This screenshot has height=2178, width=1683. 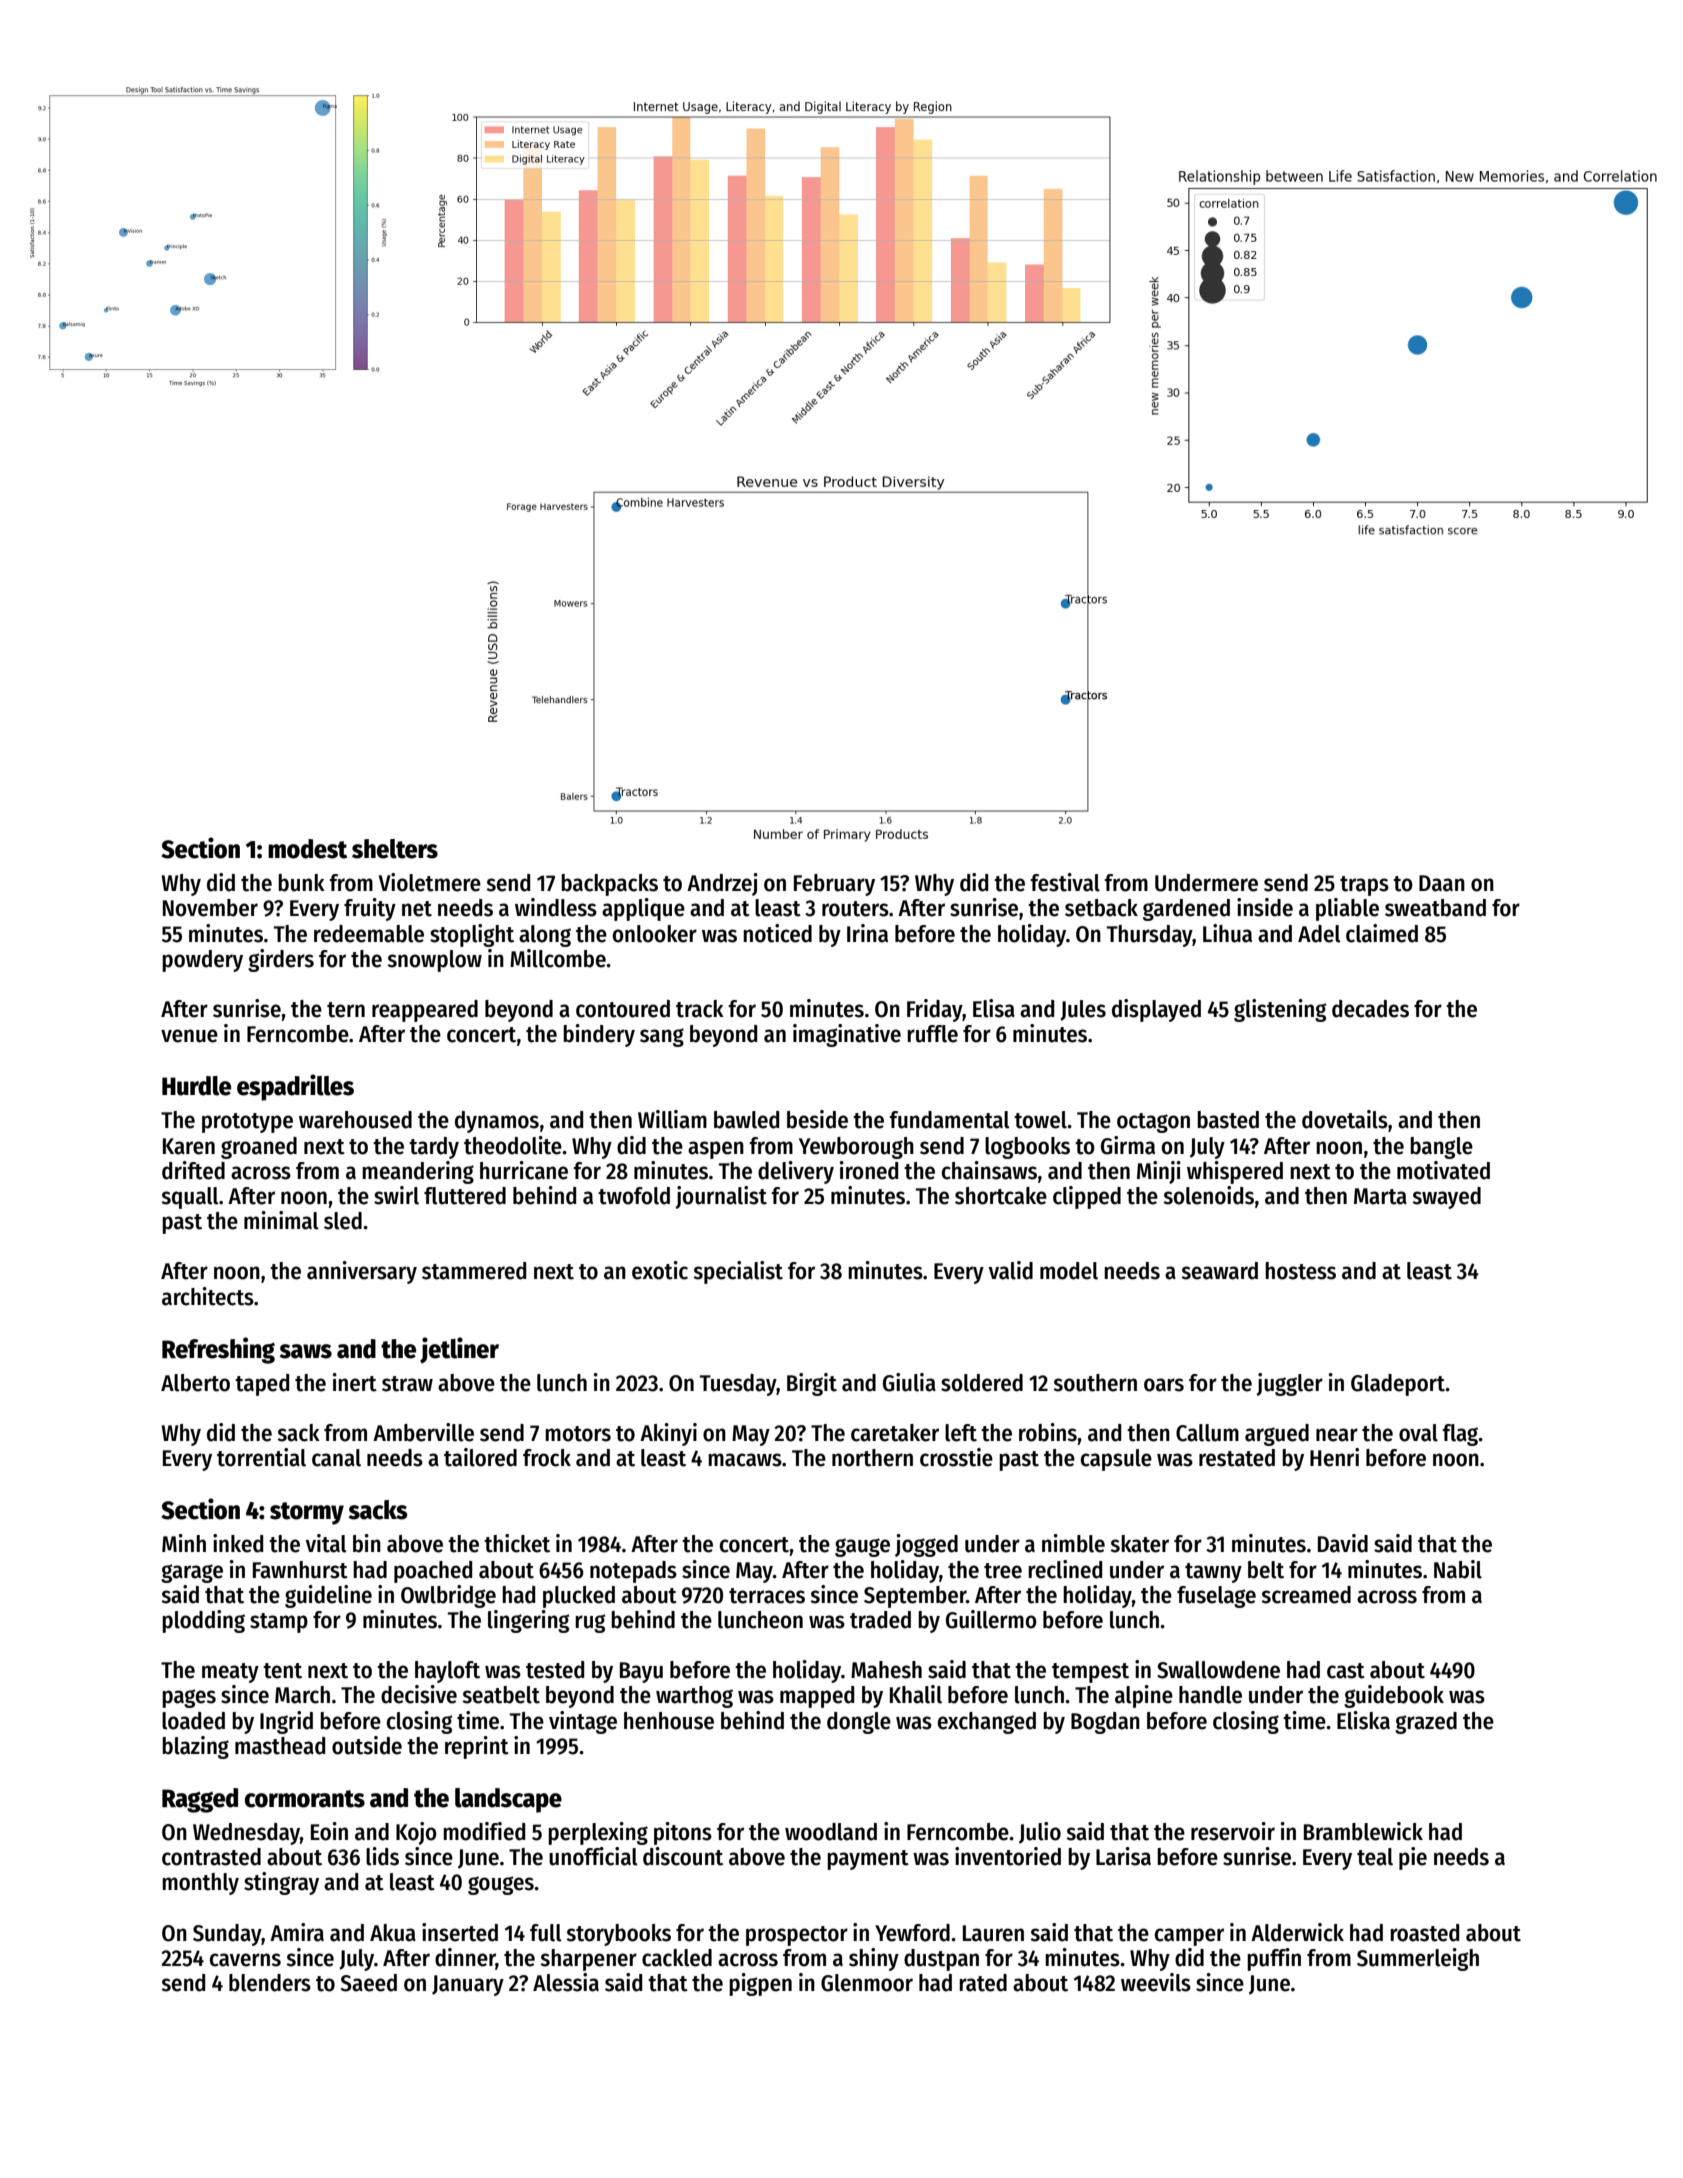 I want to click on stammered, so click(x=474, y=1271).
